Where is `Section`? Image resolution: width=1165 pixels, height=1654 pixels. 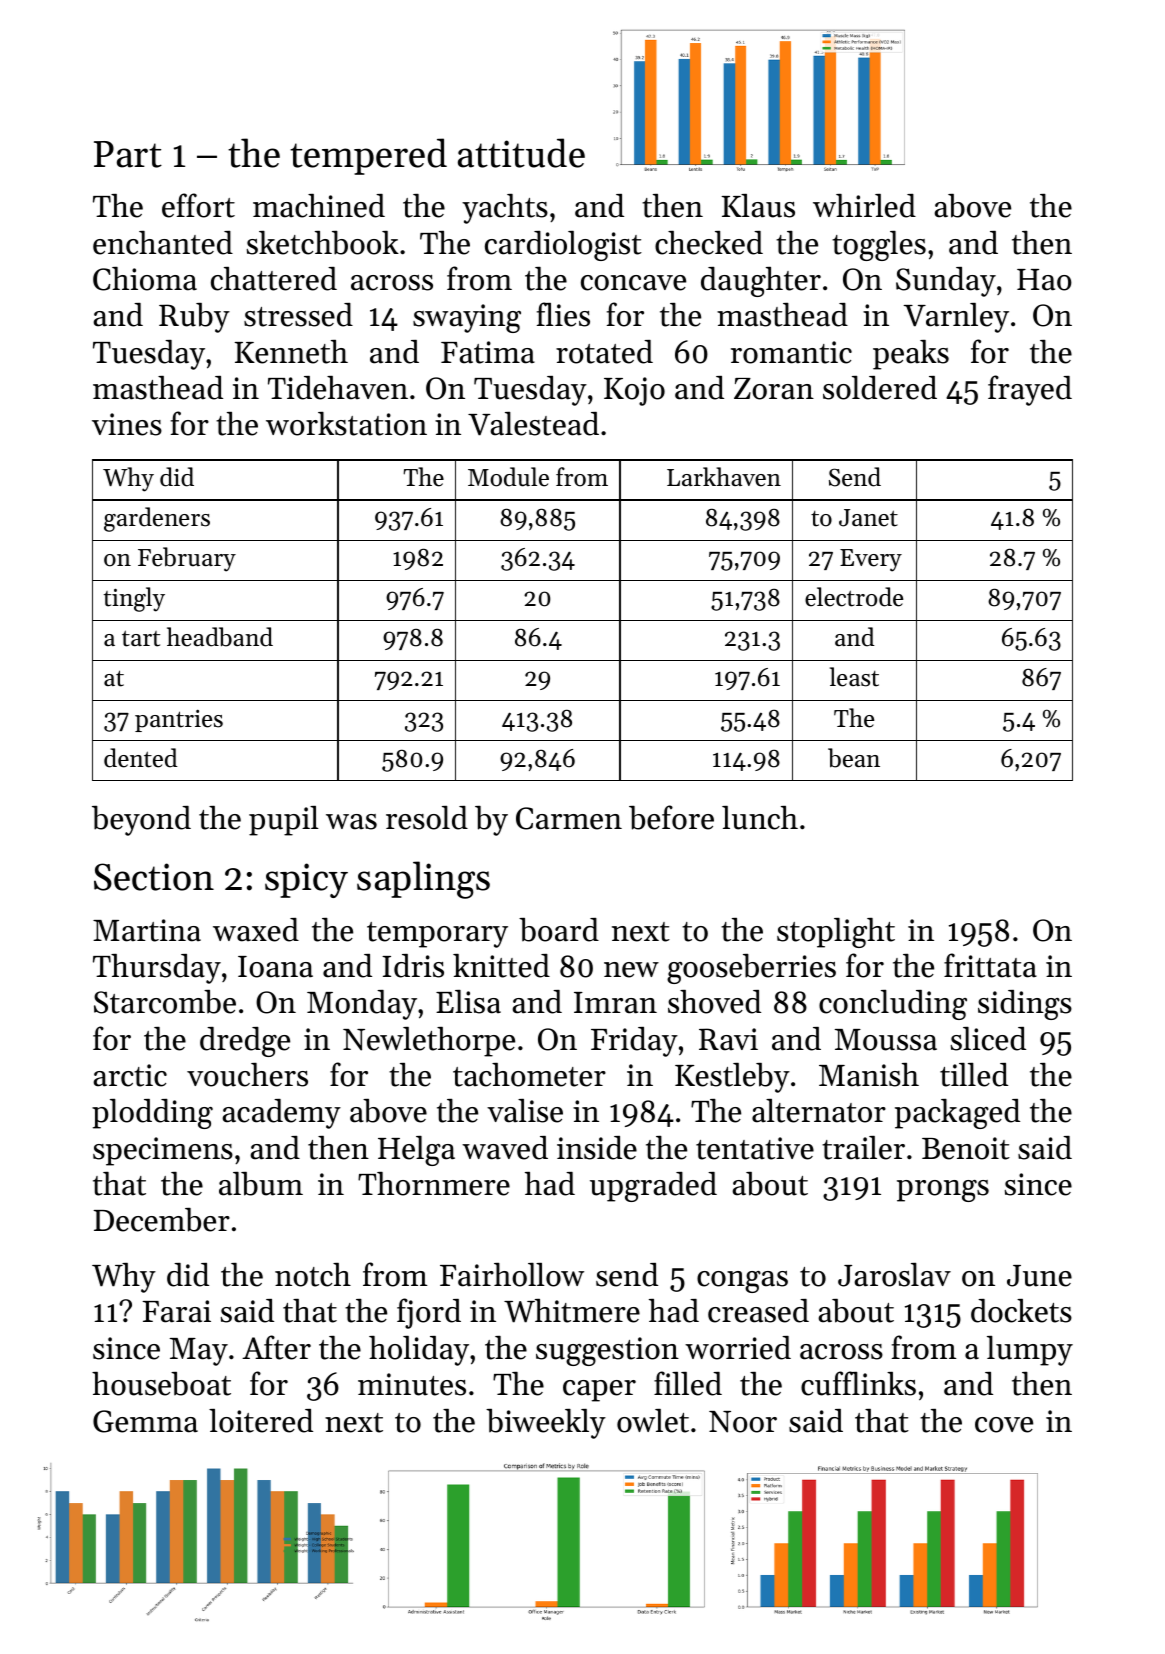
Section is located at coordinates (154, 877).
